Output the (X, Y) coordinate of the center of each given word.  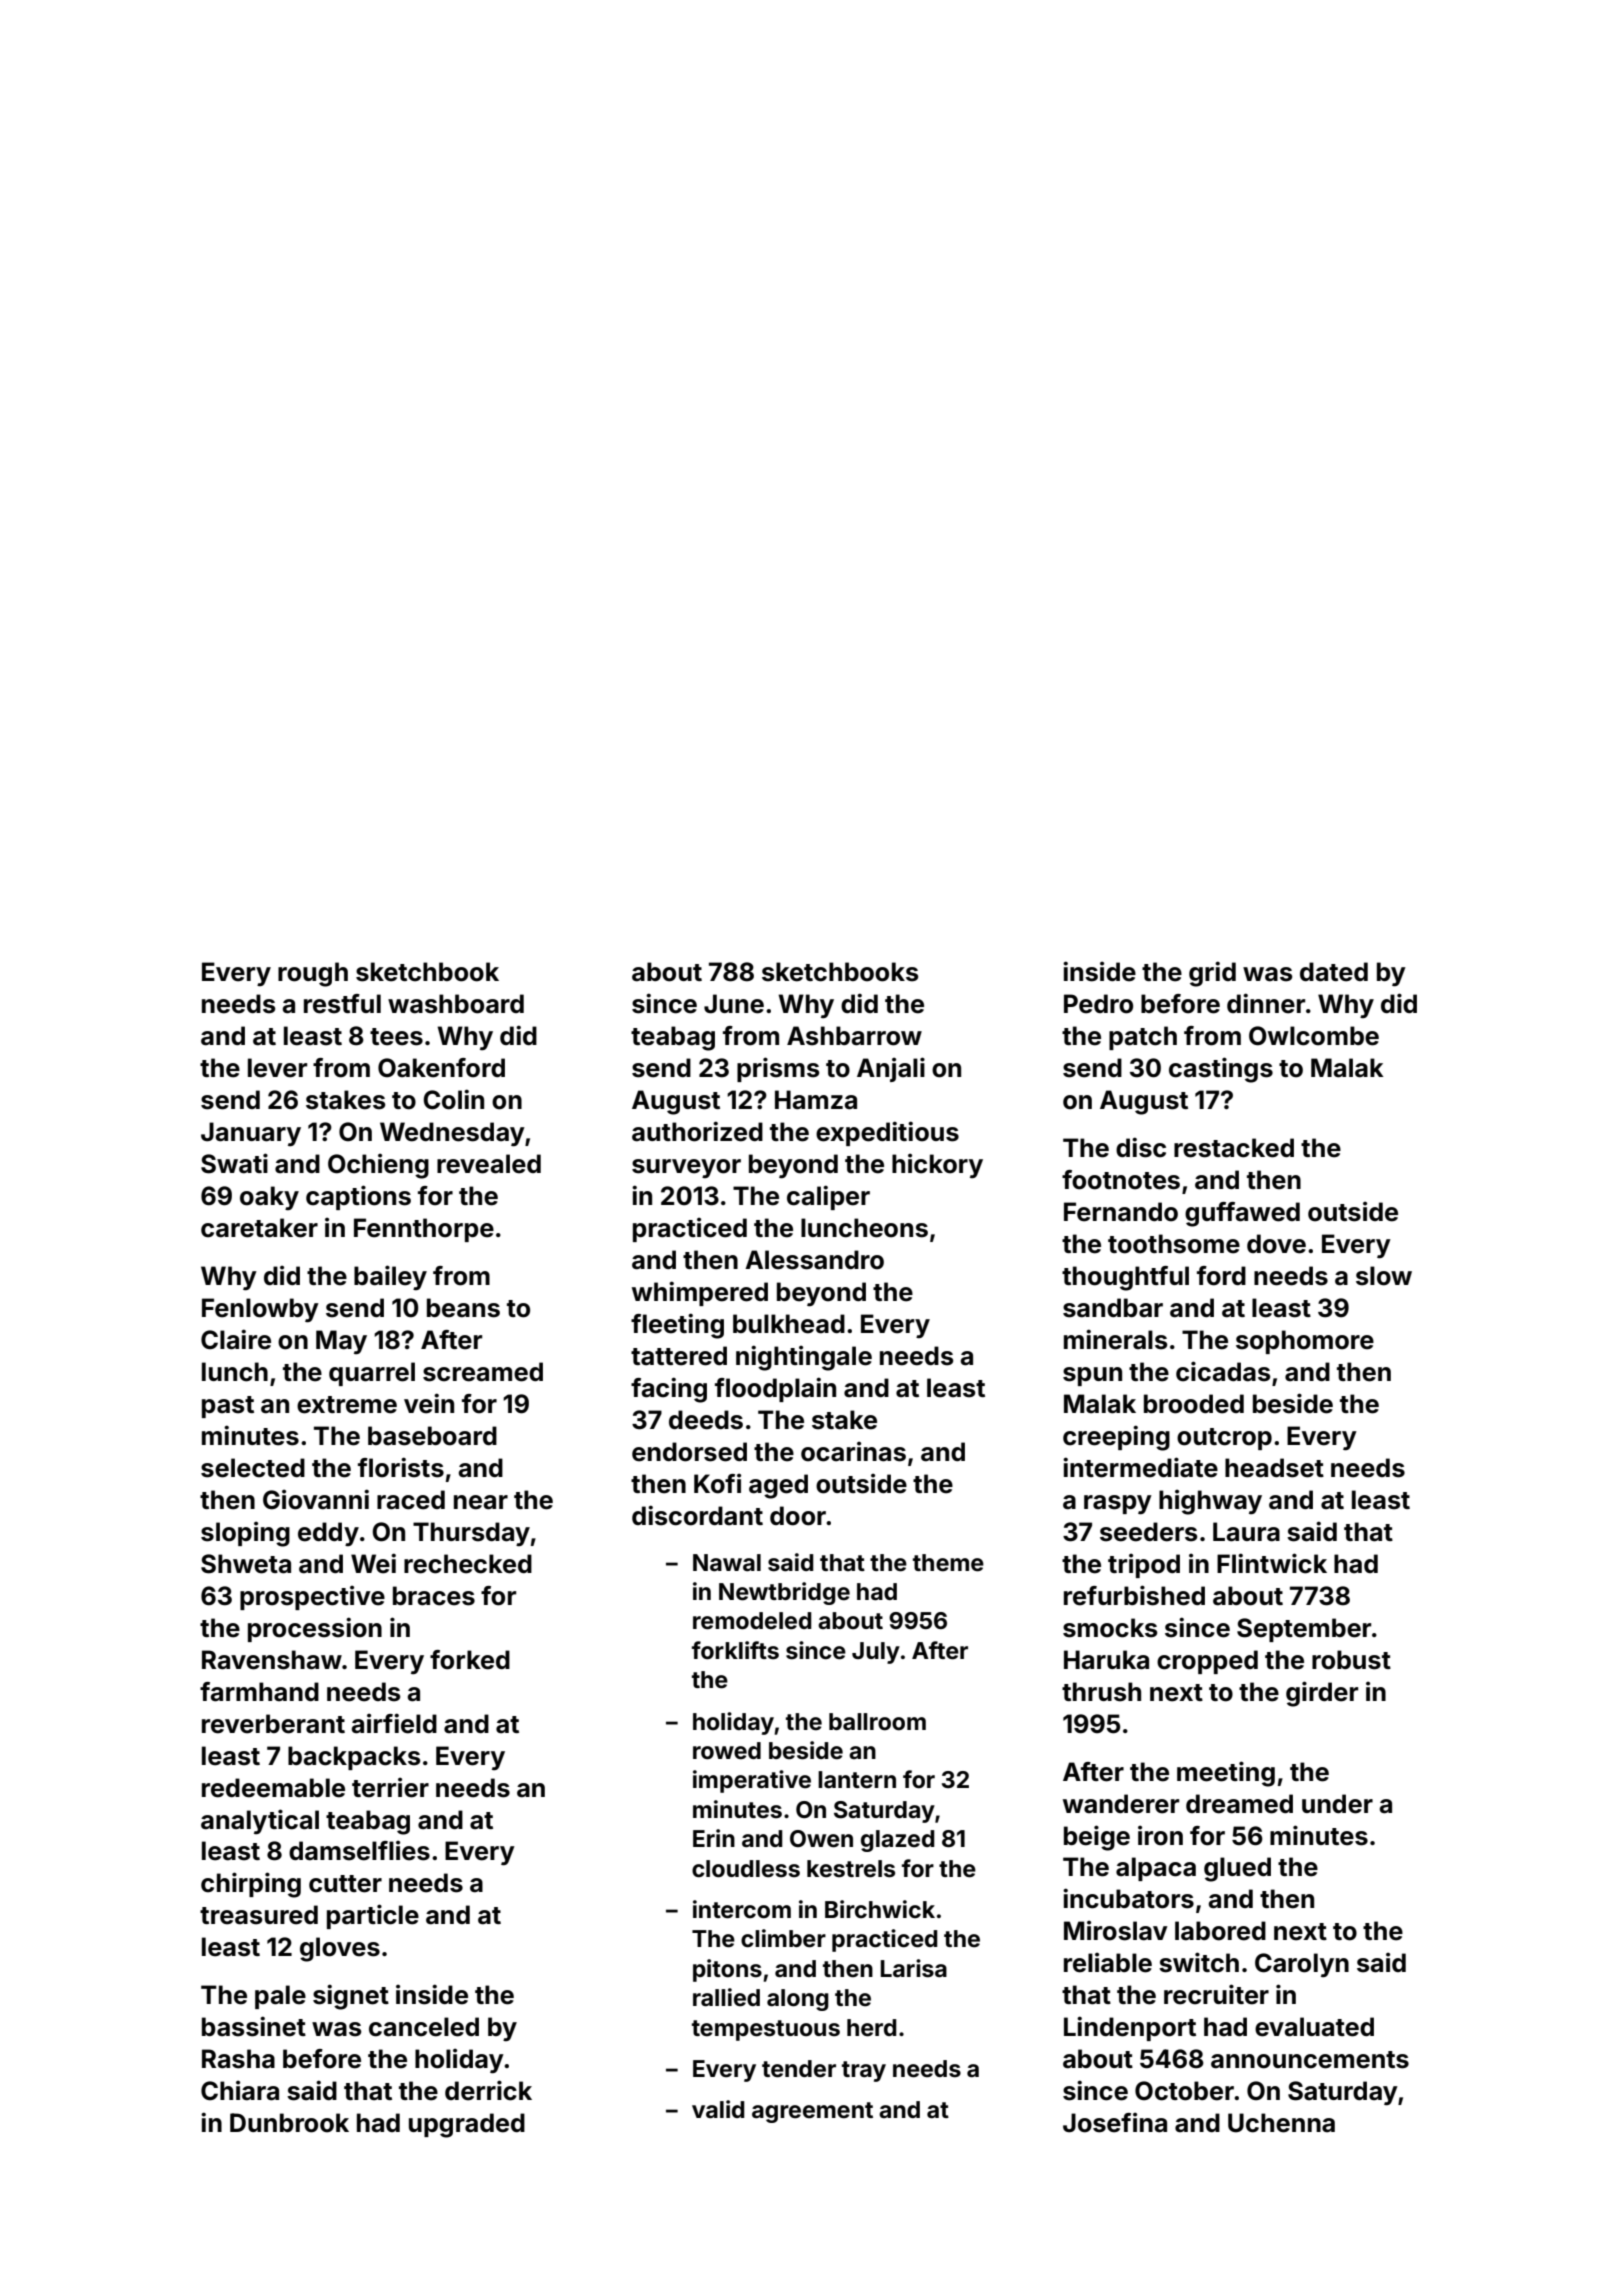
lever (277, 1068)
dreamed (1239, 1804)
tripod (1144, 1565)
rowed (727, 1751)
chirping (251, 1885)
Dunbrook (289, 2123)
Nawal (727, 1563)
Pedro (1098, 1004)
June (734, 1004)
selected (253, 1468)
